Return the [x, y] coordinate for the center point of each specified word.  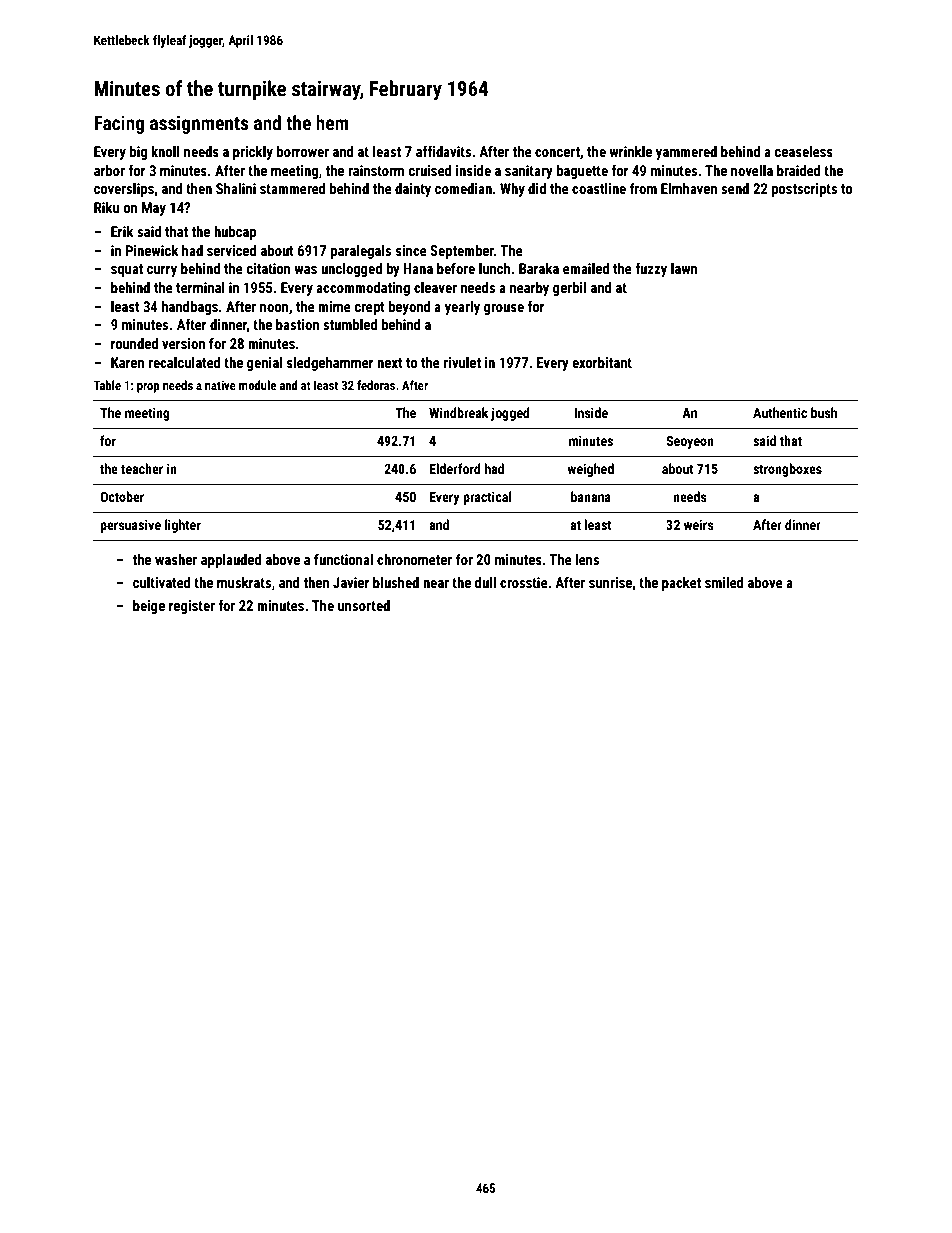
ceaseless [804, 151]
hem [332, 122]
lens [587, 559]
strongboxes [787, 470]
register [192, 607]
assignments [199, 124]
